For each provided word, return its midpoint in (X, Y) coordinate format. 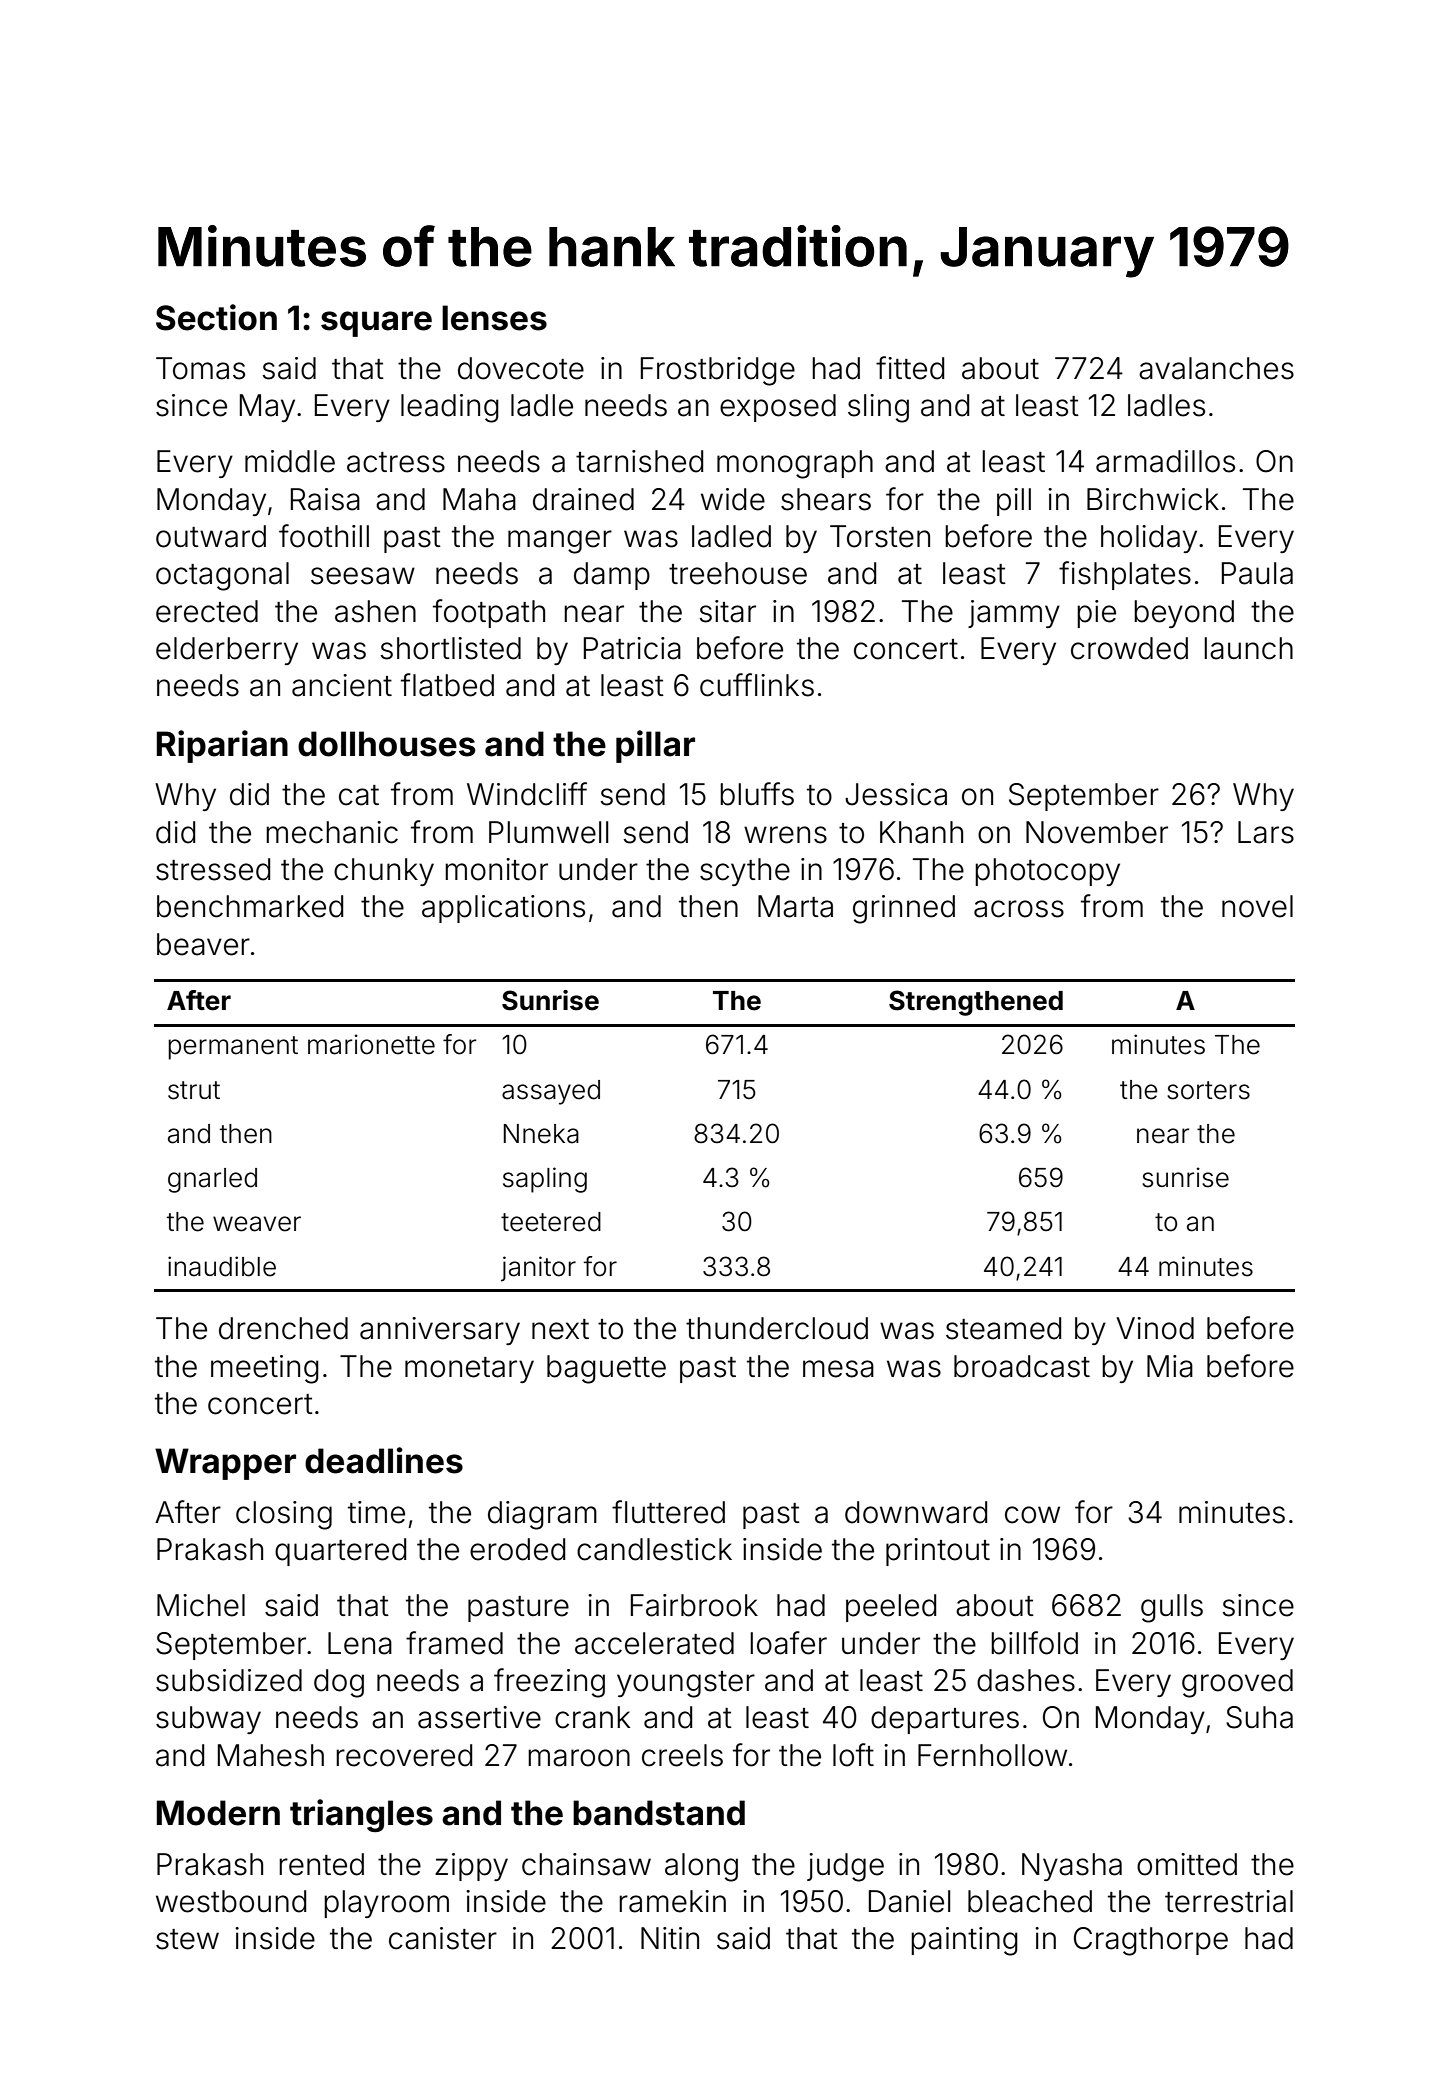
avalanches (1216, 368)
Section (216, 317)
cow (1032, 1515)
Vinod (1155, 1328)
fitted (910, 368)
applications (503, 909)
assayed (551, 1092)
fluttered (668, 1512)
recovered (404, 1755)
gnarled (212, 1180)
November (1097, 832)
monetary (469, 1370)
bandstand (659, 1813)
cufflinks (757, 685)
